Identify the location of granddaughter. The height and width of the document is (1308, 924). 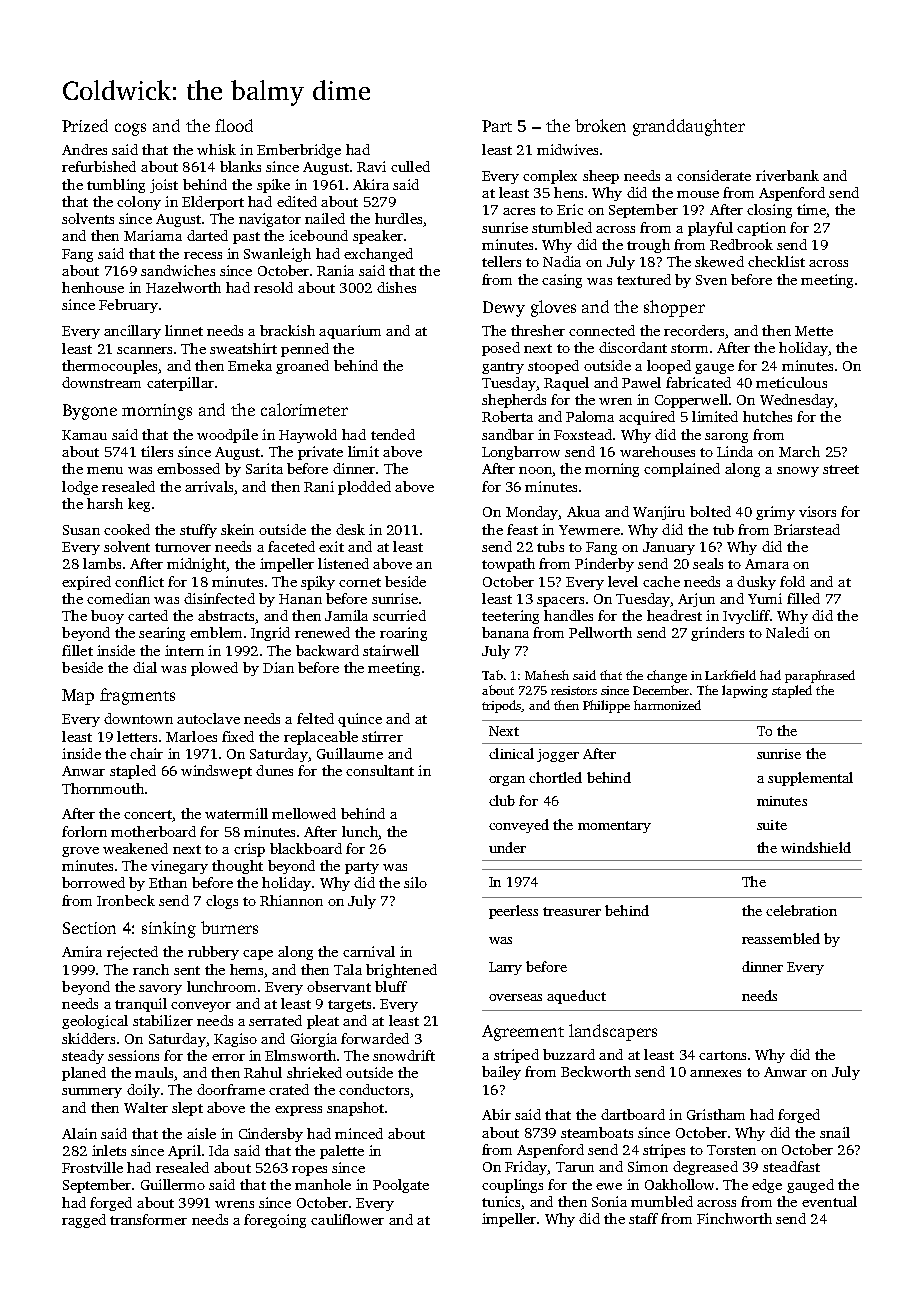
(689, 127).
